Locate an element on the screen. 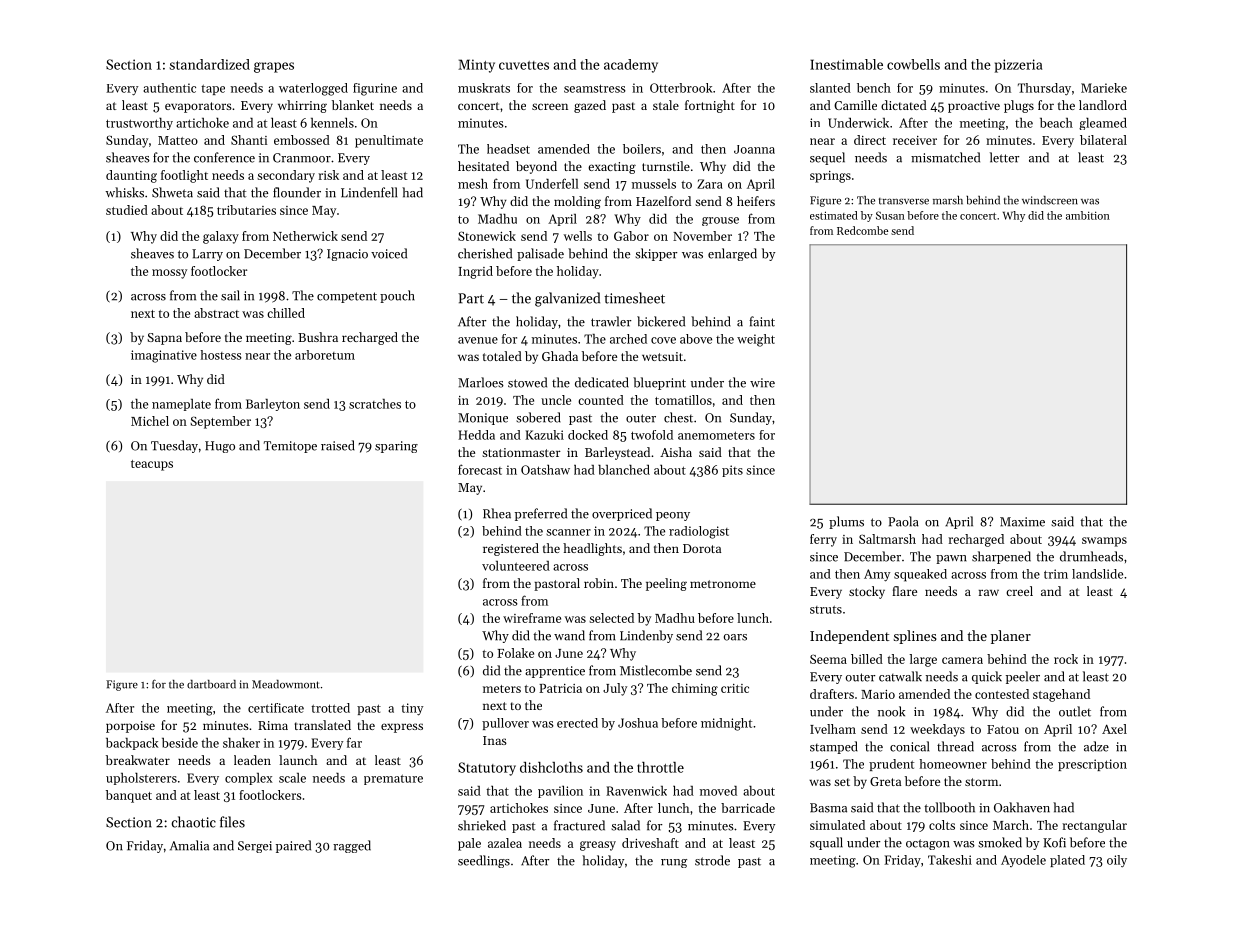 The width and height of the screenshot is (1233, 952). stale is located at coordinates (666, 105).
